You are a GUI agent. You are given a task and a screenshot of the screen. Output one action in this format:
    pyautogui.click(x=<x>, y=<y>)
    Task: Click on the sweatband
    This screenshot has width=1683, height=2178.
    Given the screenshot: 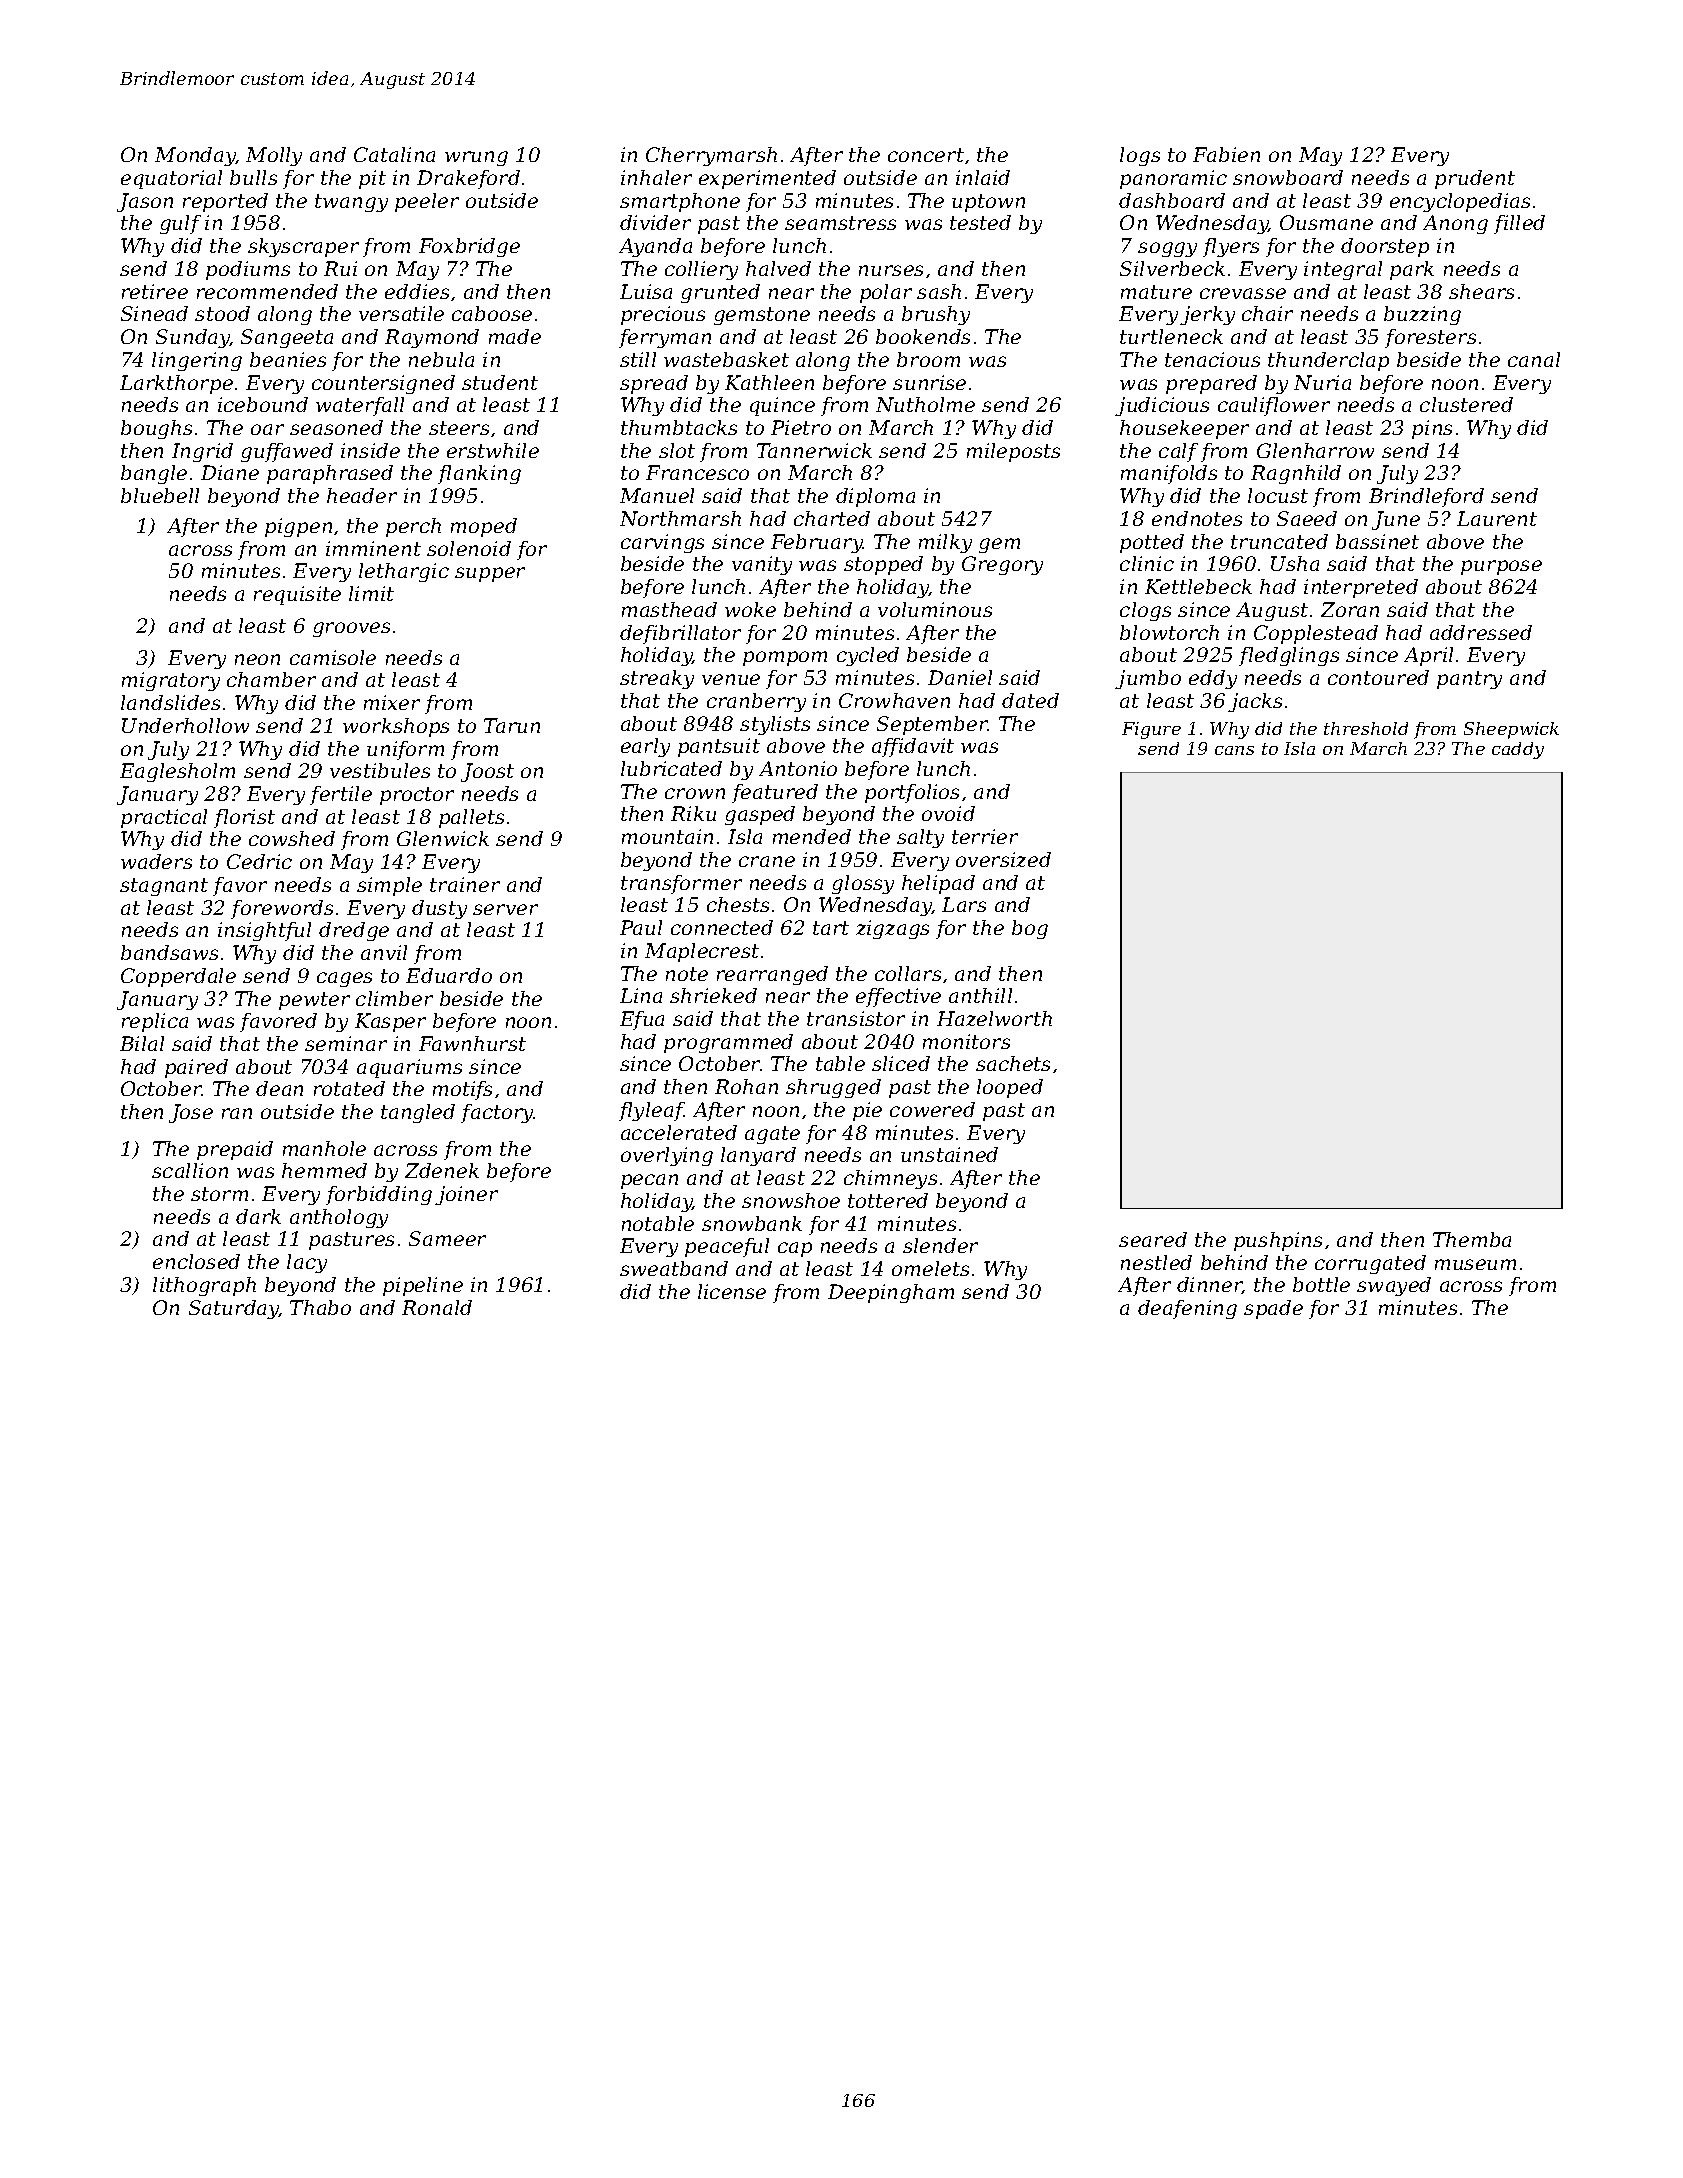 What is the action you would take?
    pyautogui.click(x=674, y=1268)
